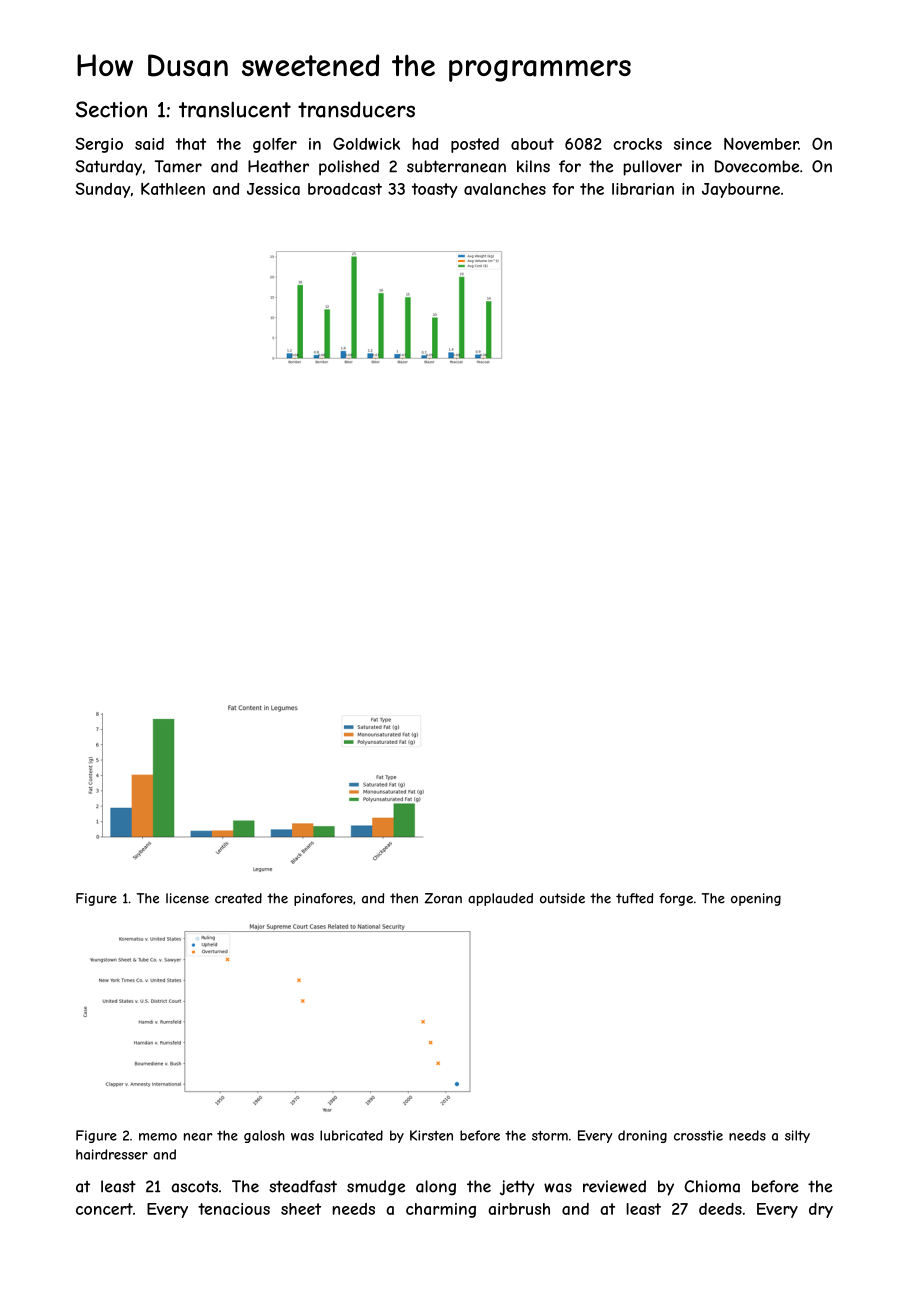 Image resolution: width=908 pixels, height=1316 pixels. What do you see at coordinates (356, 109) in the screenshot?
I see `transducers` at bounding box center [356, 109].
